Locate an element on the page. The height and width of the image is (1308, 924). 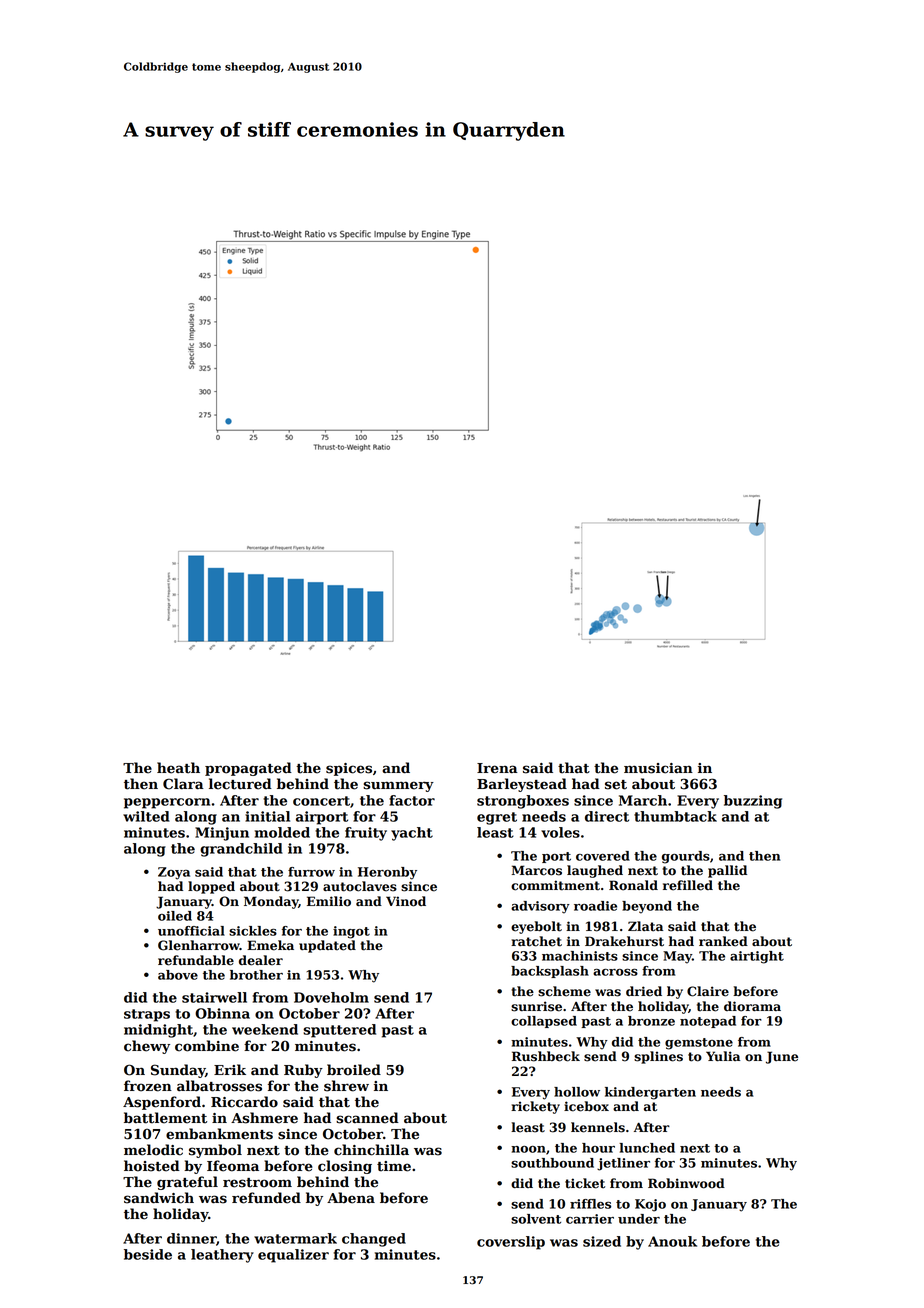
egret is located at coordinates (497, 818).
